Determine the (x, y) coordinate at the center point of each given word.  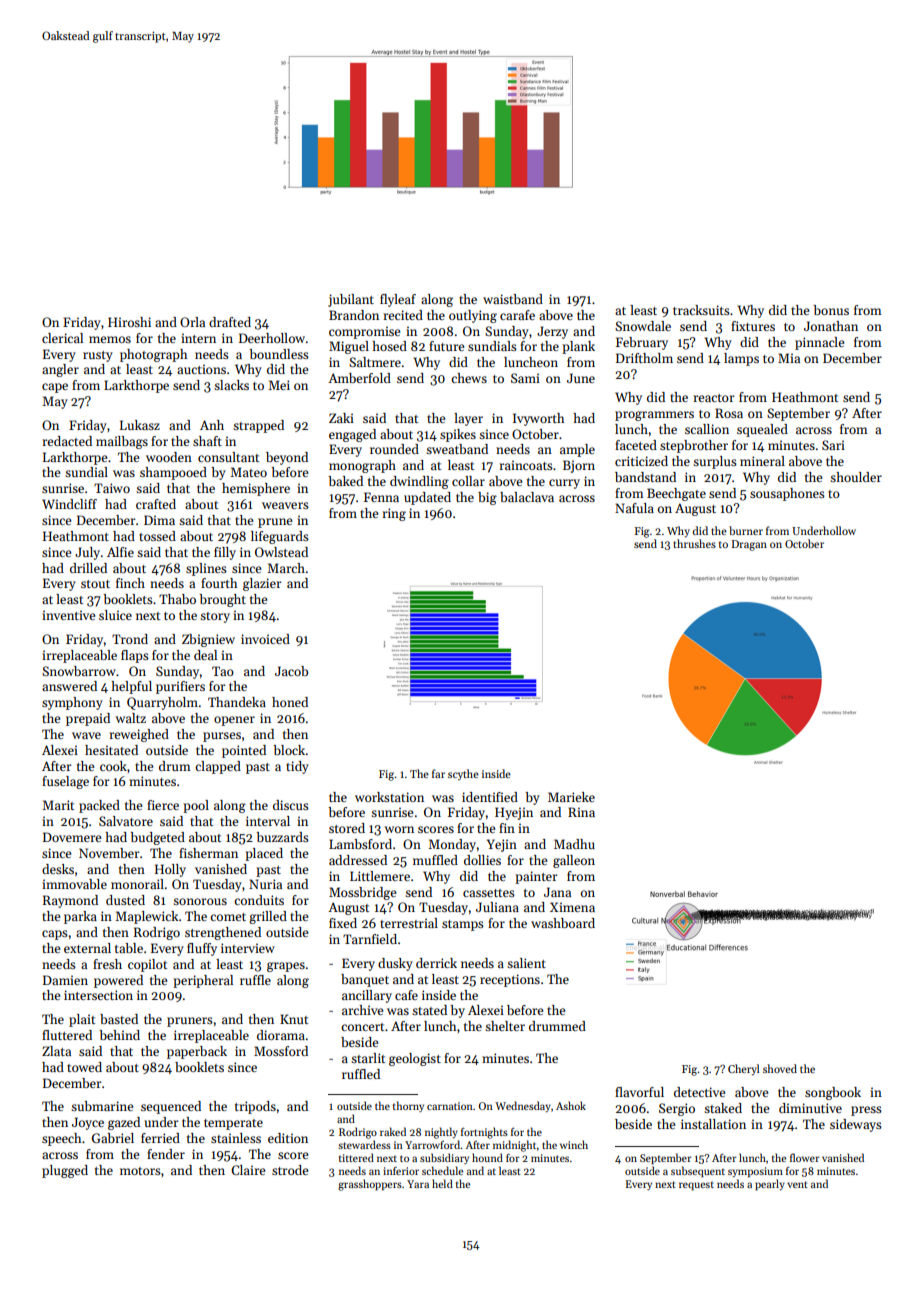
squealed (762, 430)
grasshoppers (370, 1185)
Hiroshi (129, 322)
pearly (770, 1184)
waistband (513, 299)
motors (140, 1171)
